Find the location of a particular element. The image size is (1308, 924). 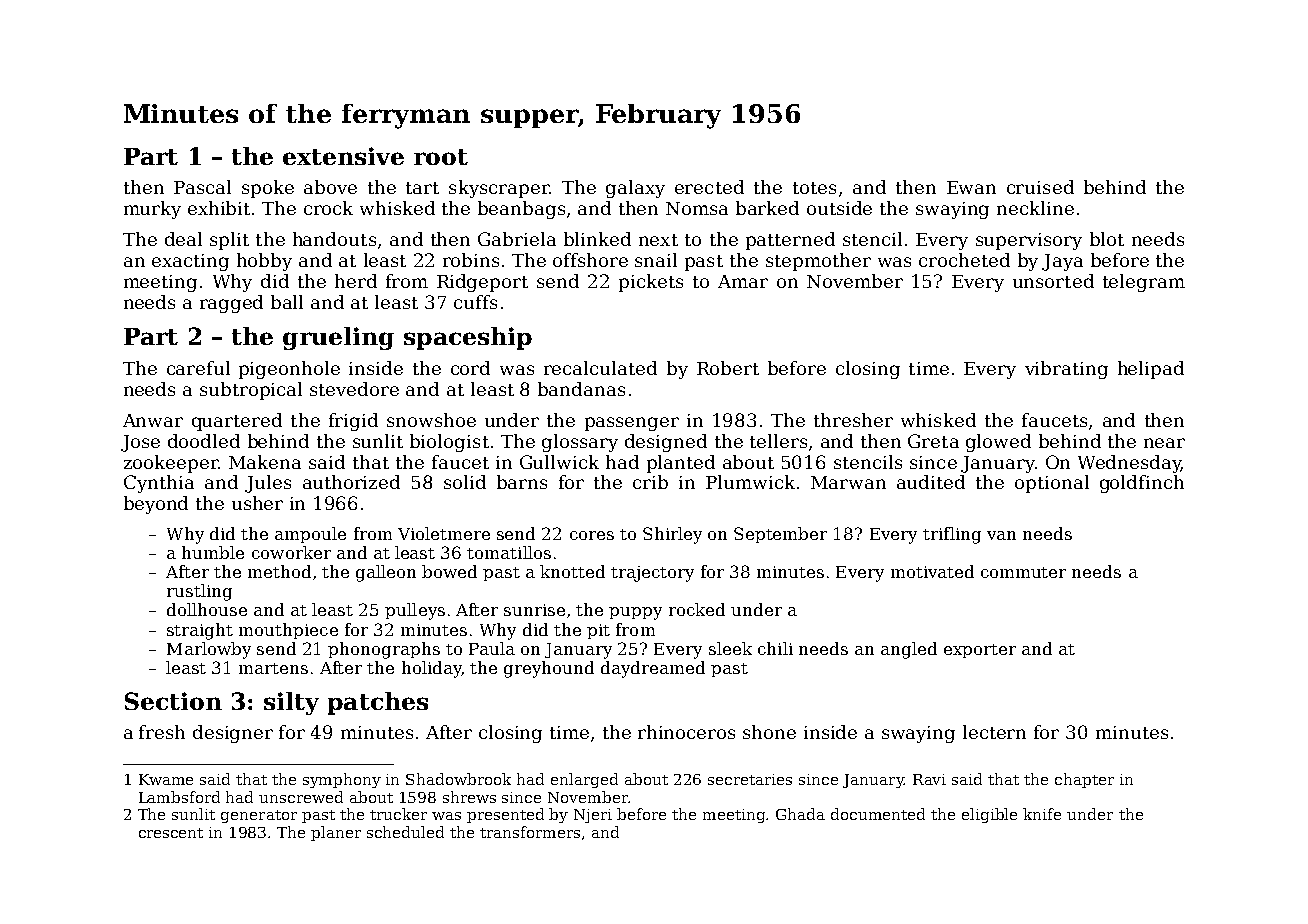

Nomsa is located at coordinates (697, 208).
